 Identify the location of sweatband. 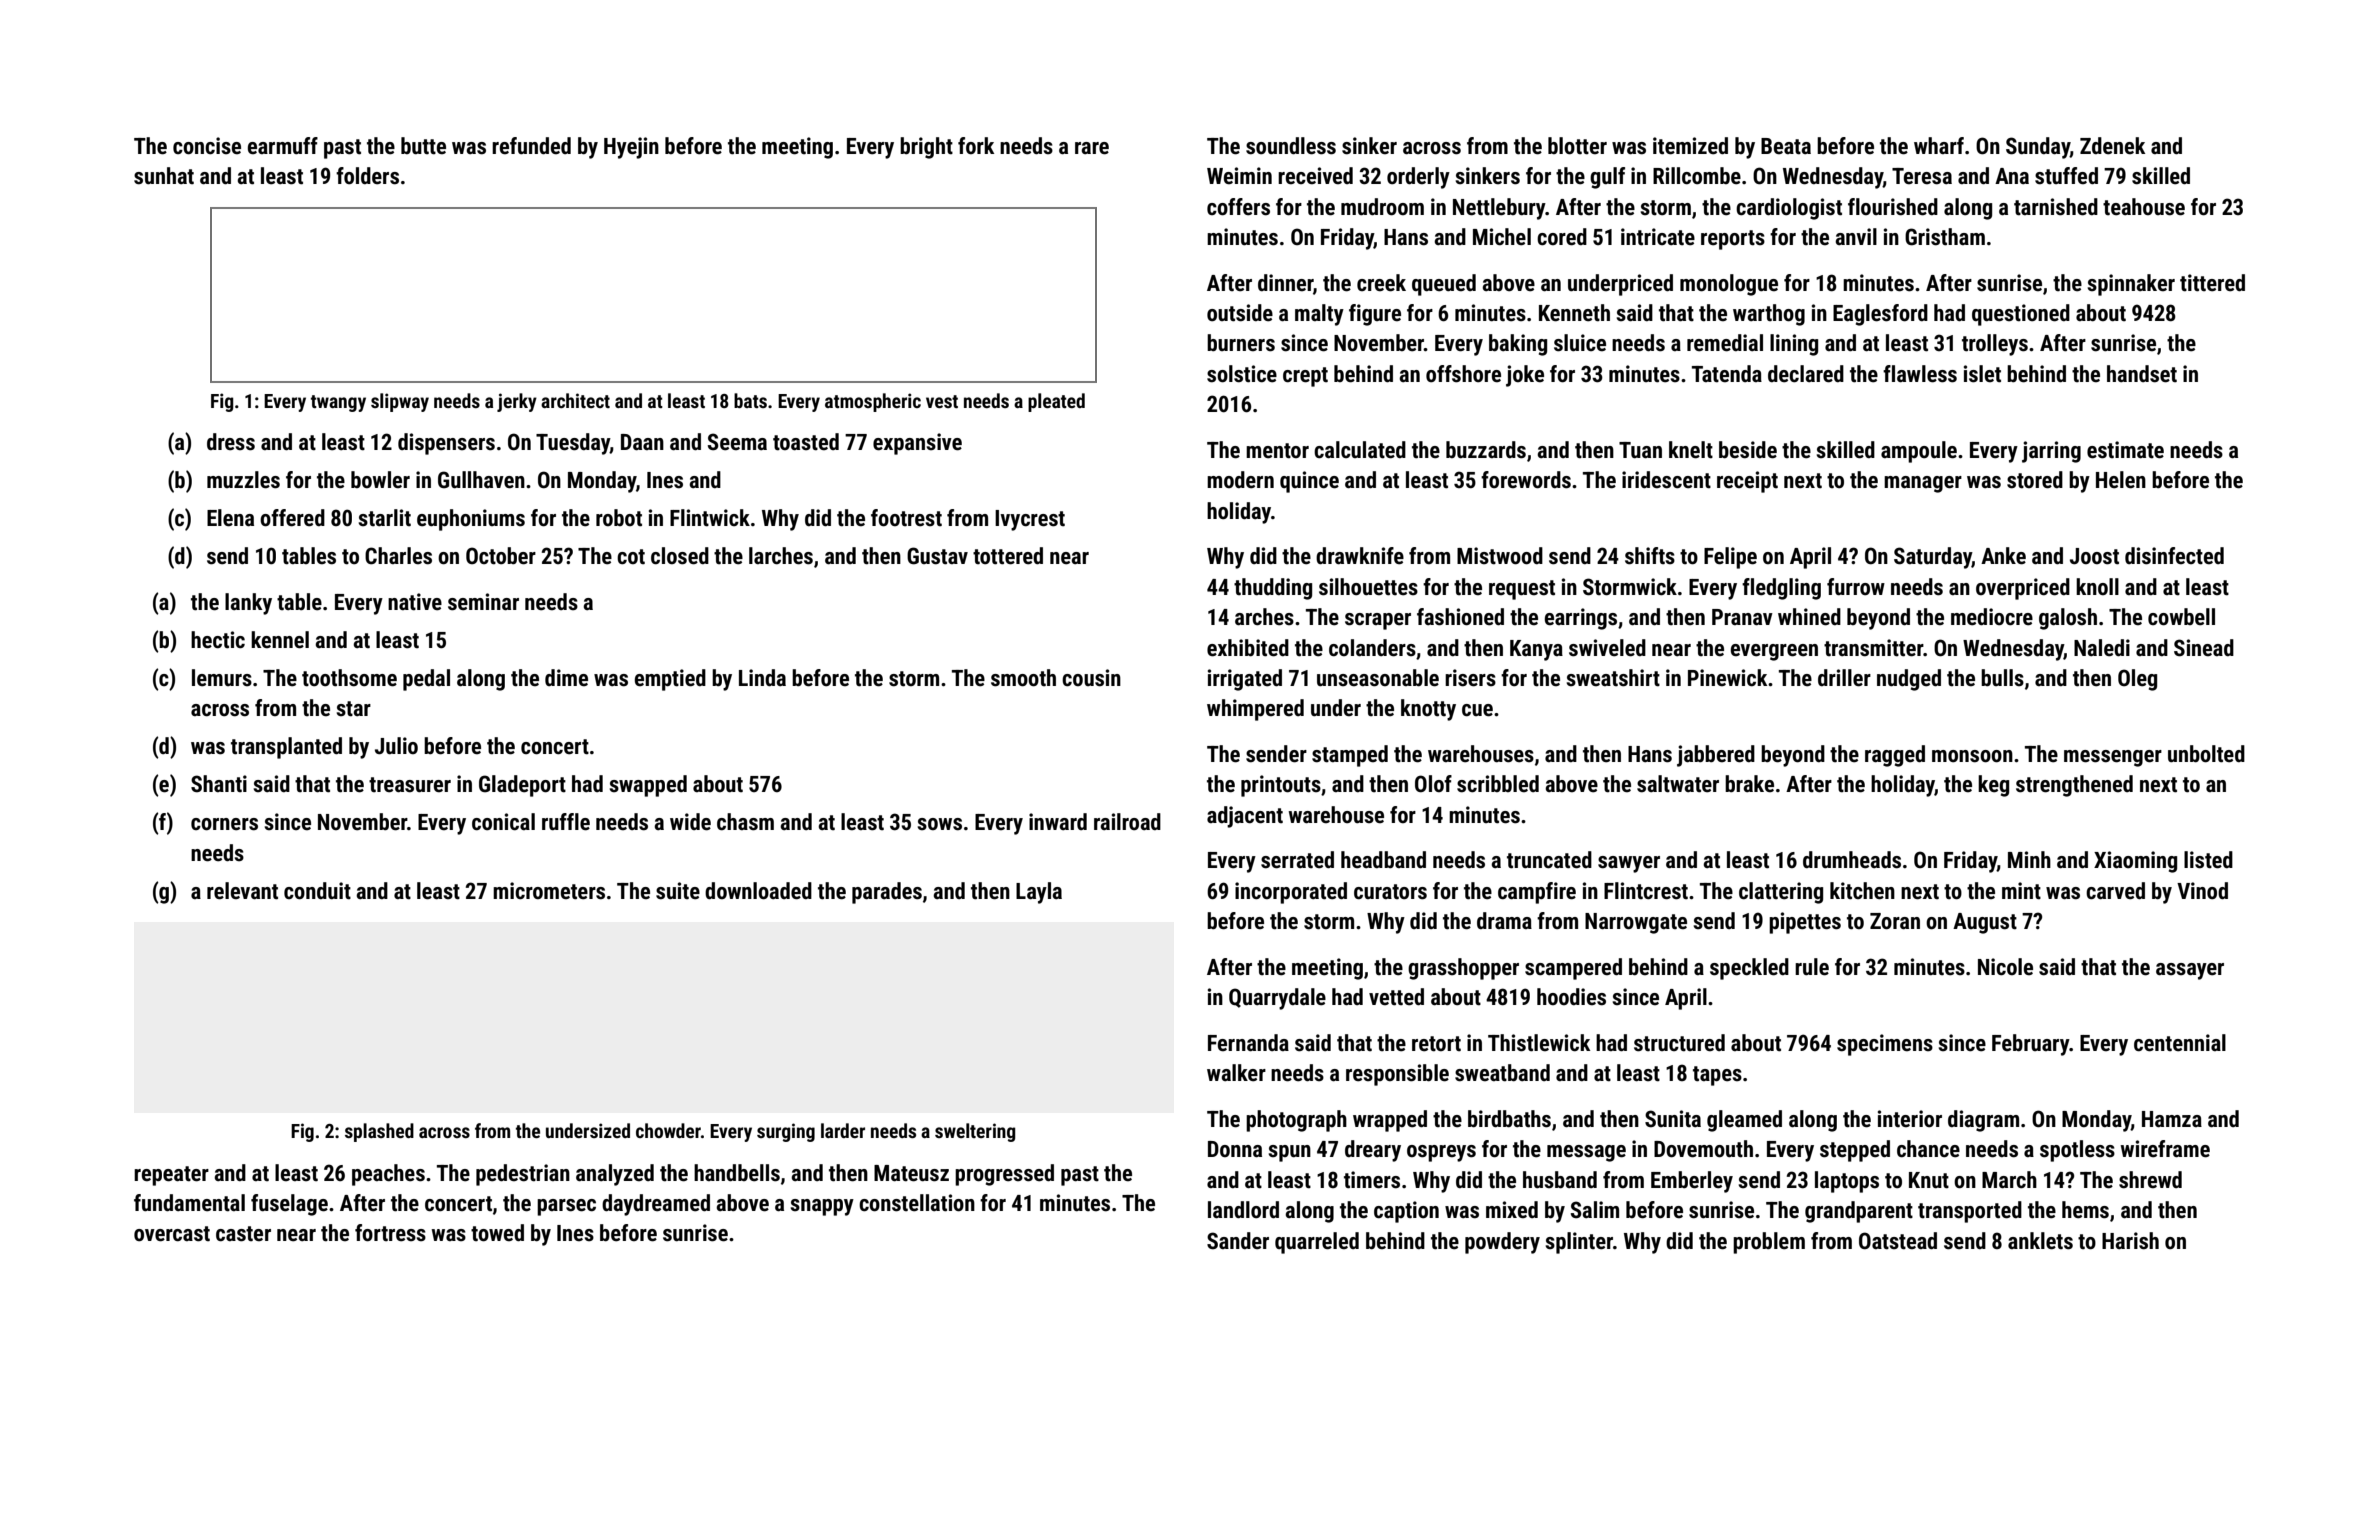
(1502, 1073).
